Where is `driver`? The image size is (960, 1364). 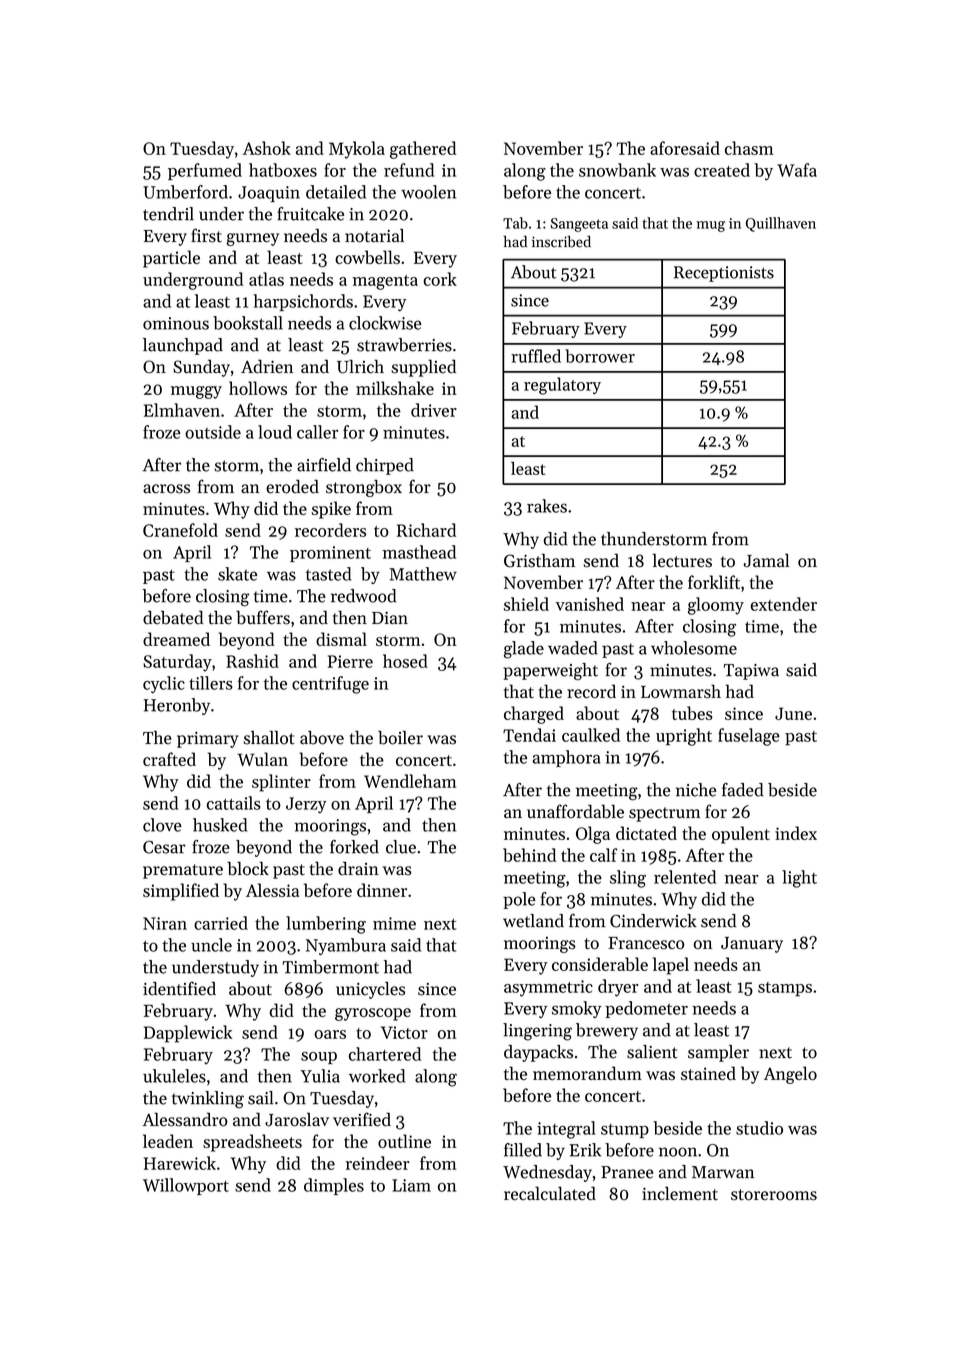 driver is located at coordinates (434, 410).
